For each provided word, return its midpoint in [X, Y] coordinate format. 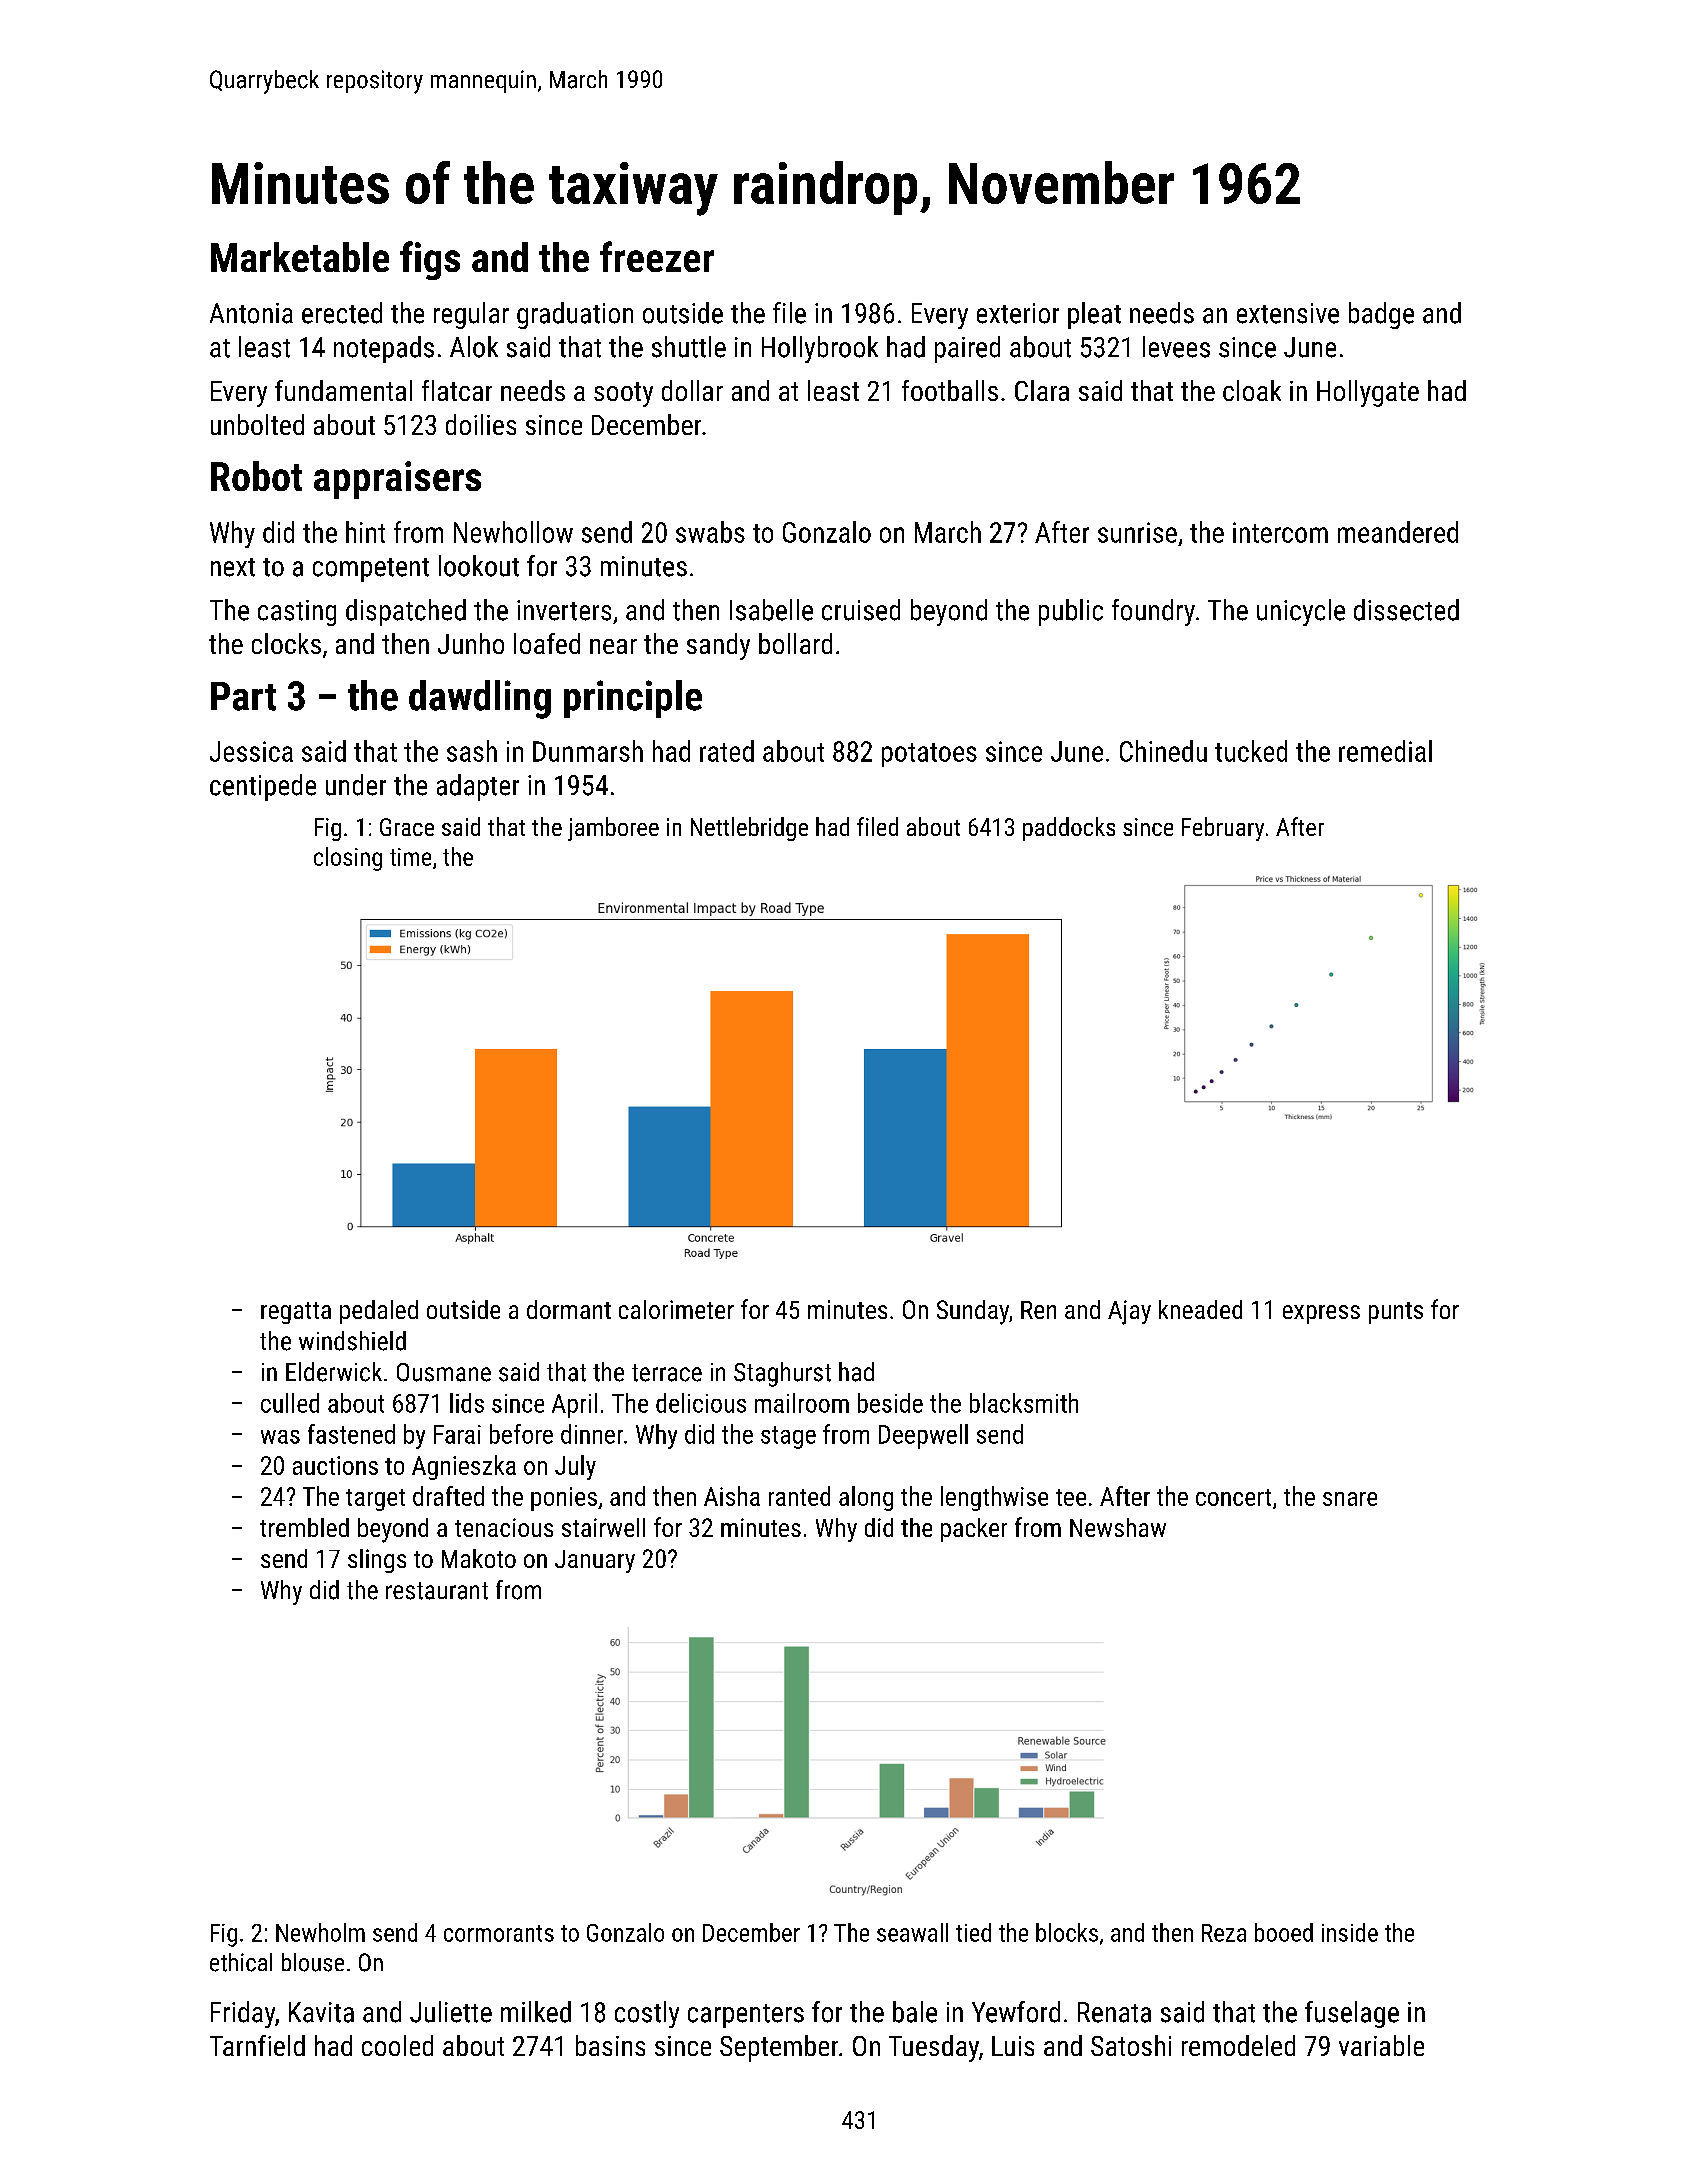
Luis [1013, 2046]
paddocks [1069, 829]
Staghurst [782, 1374]
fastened [351, 1434]
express [1321, 1314]
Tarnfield [257, 2045]
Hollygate [1368, 393]
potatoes [929, 755]
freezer [657, 256]
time [410, 857]
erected [342, 313]
